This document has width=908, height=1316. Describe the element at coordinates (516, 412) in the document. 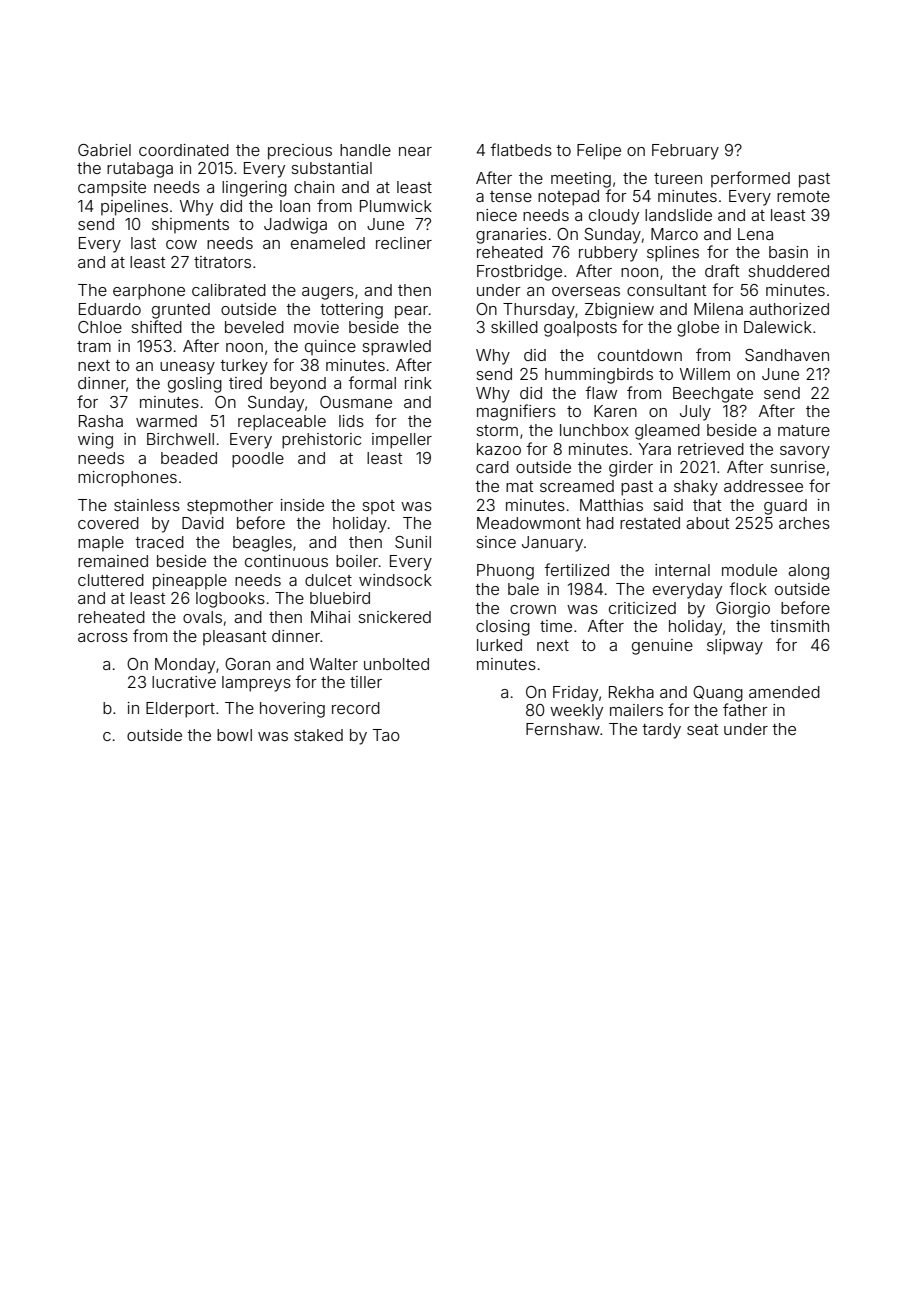

I see `magnifiers` at that location.
